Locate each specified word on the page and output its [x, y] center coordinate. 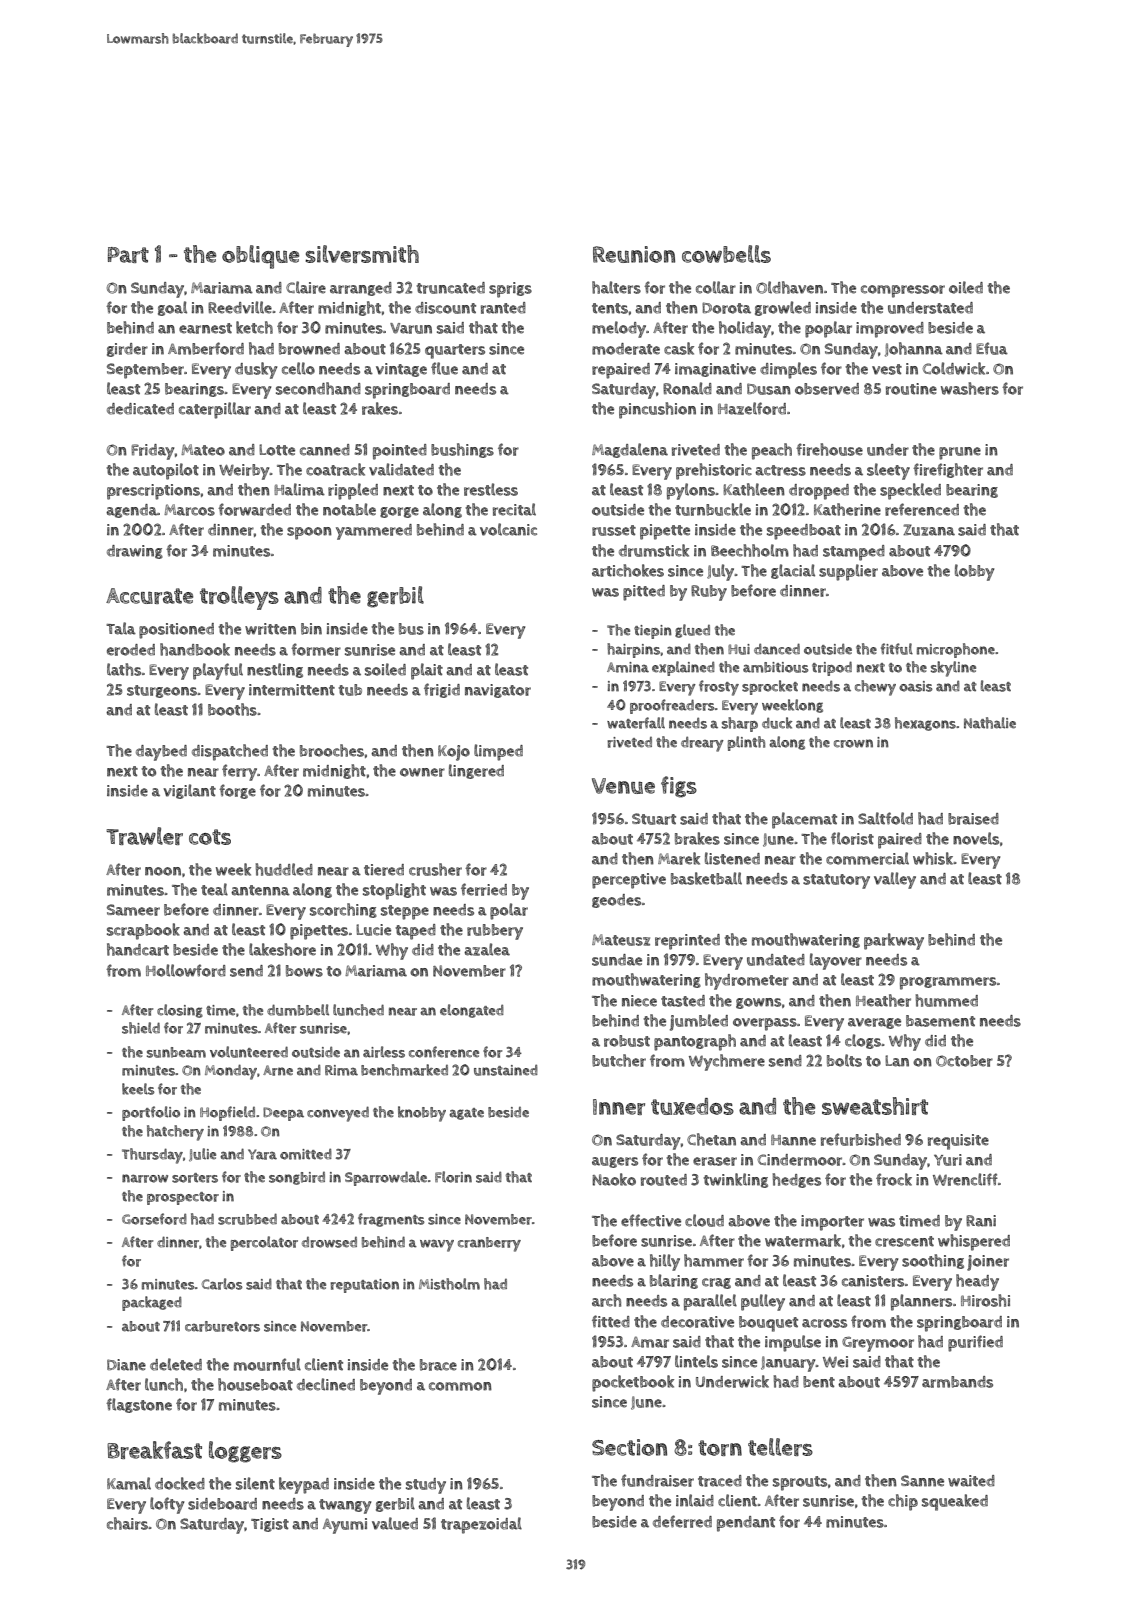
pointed [400, 452]
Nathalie [990, 723]
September [145, 371]
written [270, 629]
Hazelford [752, 408]
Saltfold [885, 818]
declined [326, 1384]
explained [683, 668]
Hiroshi [985, 1300]
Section [629, 1447]
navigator [498, 691]
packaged [152, 1303]
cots [210, 837]
